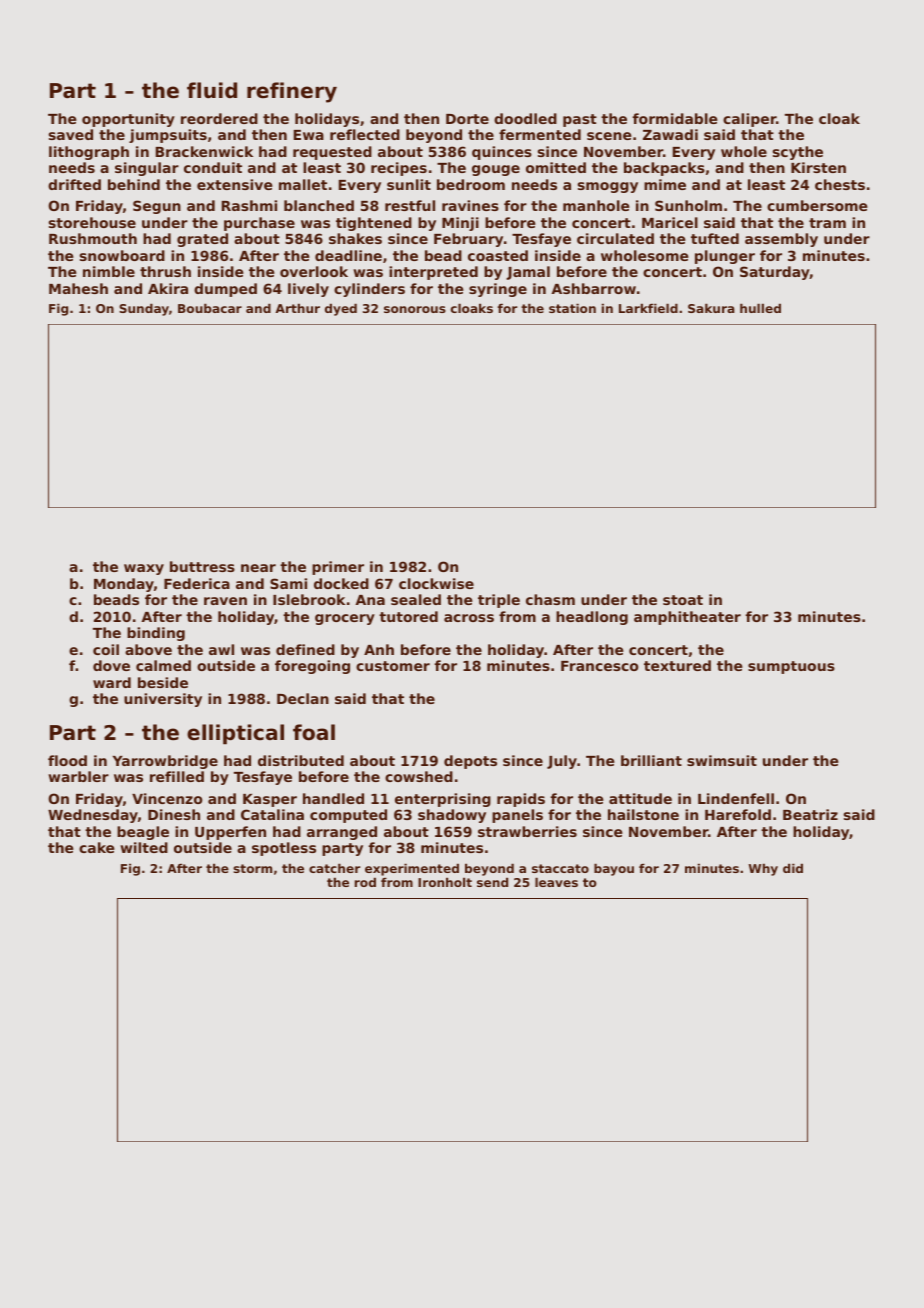  What do you see at coordinates (341, 309) in the screenshot?
I see `dyed` at bounding box center [341, 309].
